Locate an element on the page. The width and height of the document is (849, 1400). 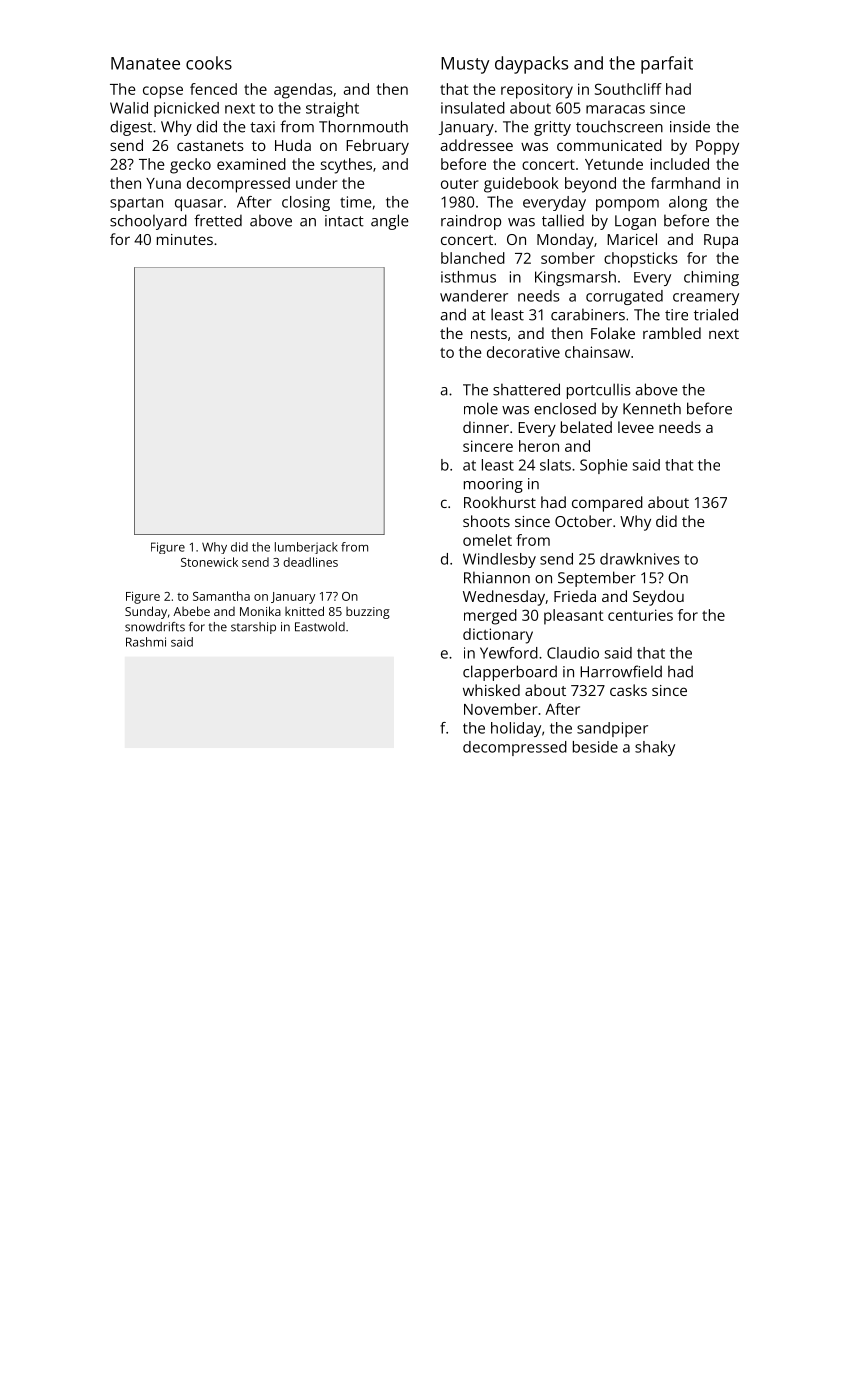
minutes is located at coordinates (185, 239).
